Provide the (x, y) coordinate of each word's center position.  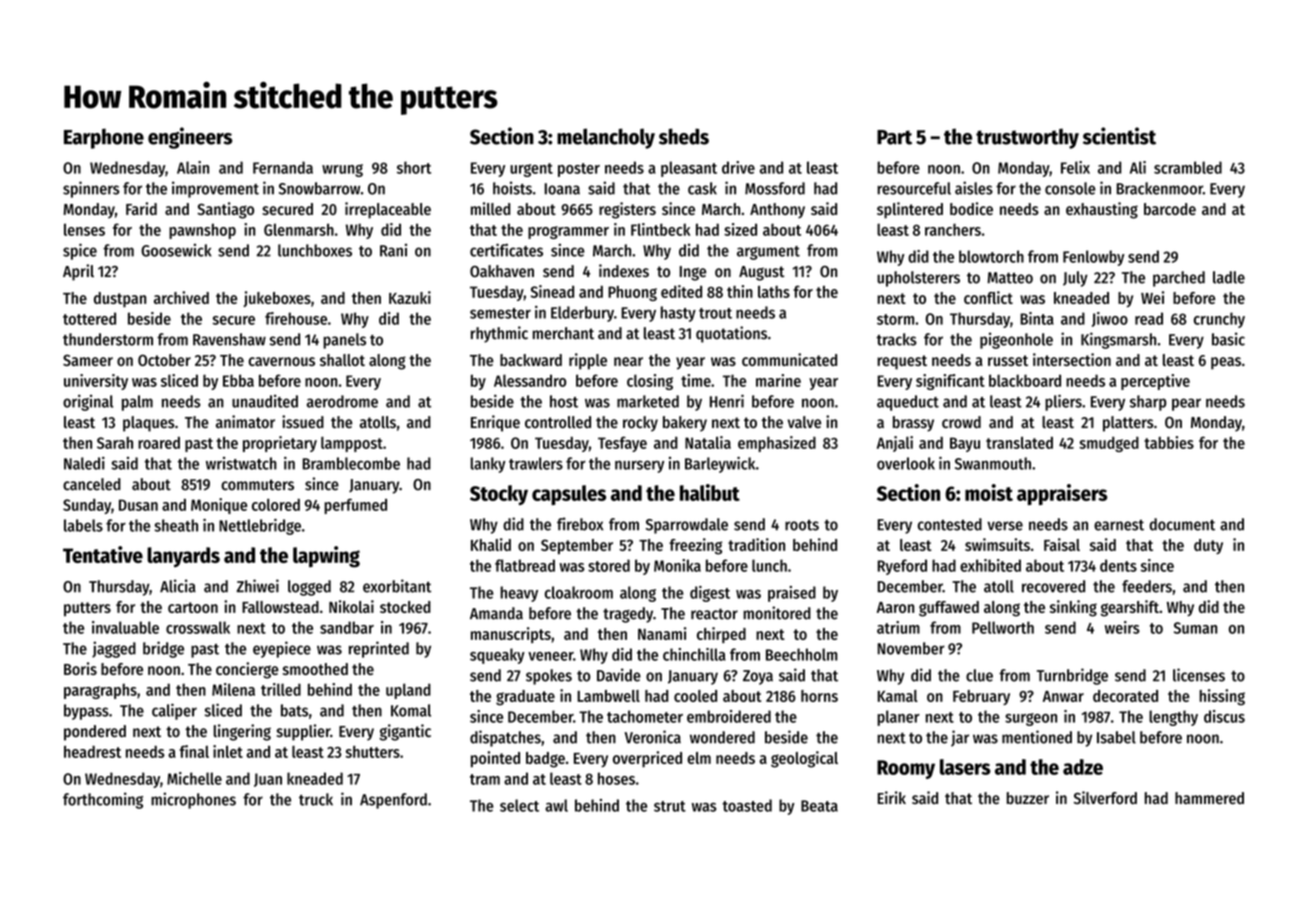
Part (894, 137)
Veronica (653, 737)
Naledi (84, 463)
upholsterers (918, 279)
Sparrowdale (687, 526)
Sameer (88, 360)
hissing (1222, 697)
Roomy (906, 769)
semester (500, 313)
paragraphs (100, 691)
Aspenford (393, 801)
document (1182, 524)
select (519, 805)
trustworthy (1027, 138)
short (414, 167)
